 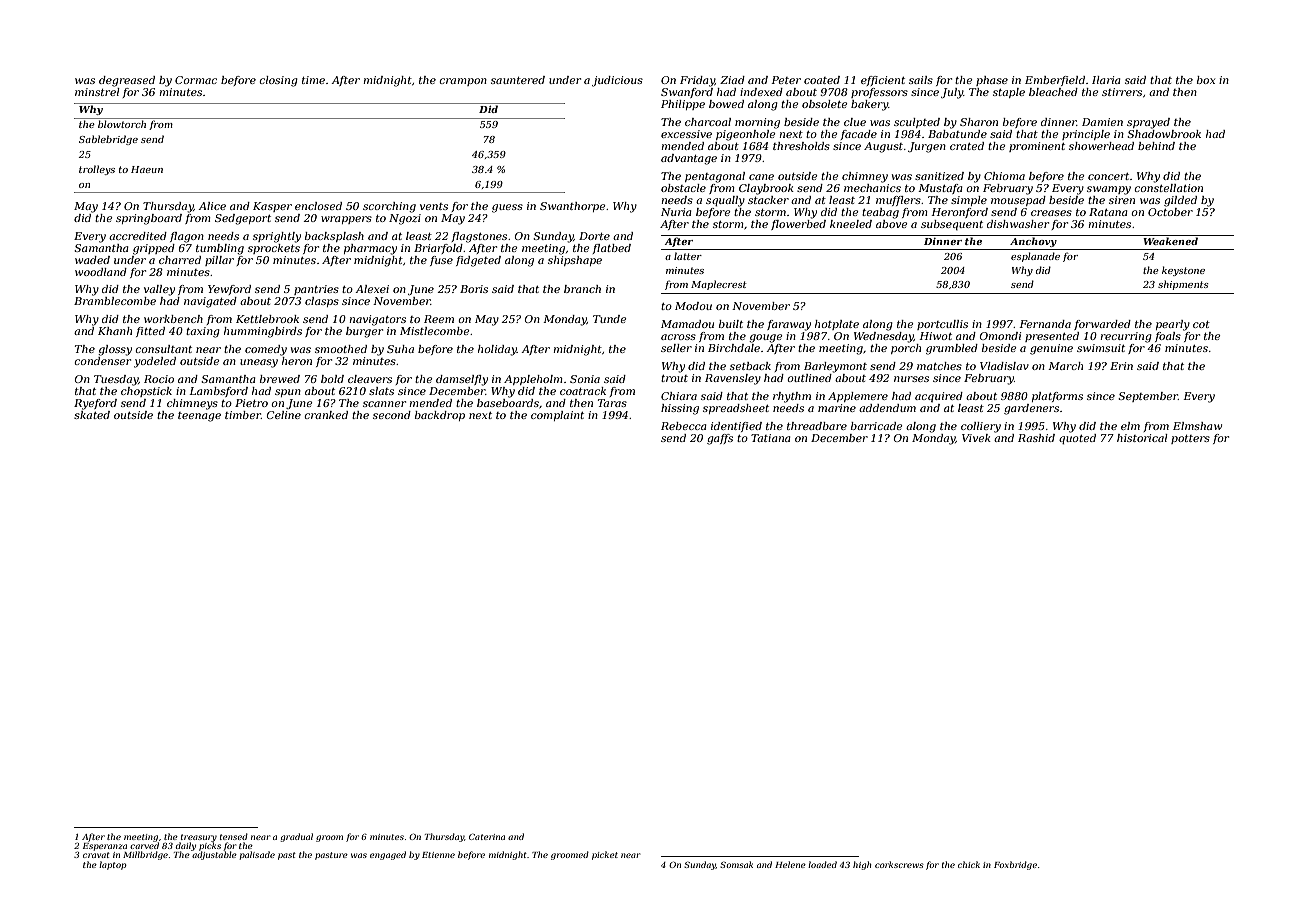 I want to click on palisade, so click(x=257, y=855).
